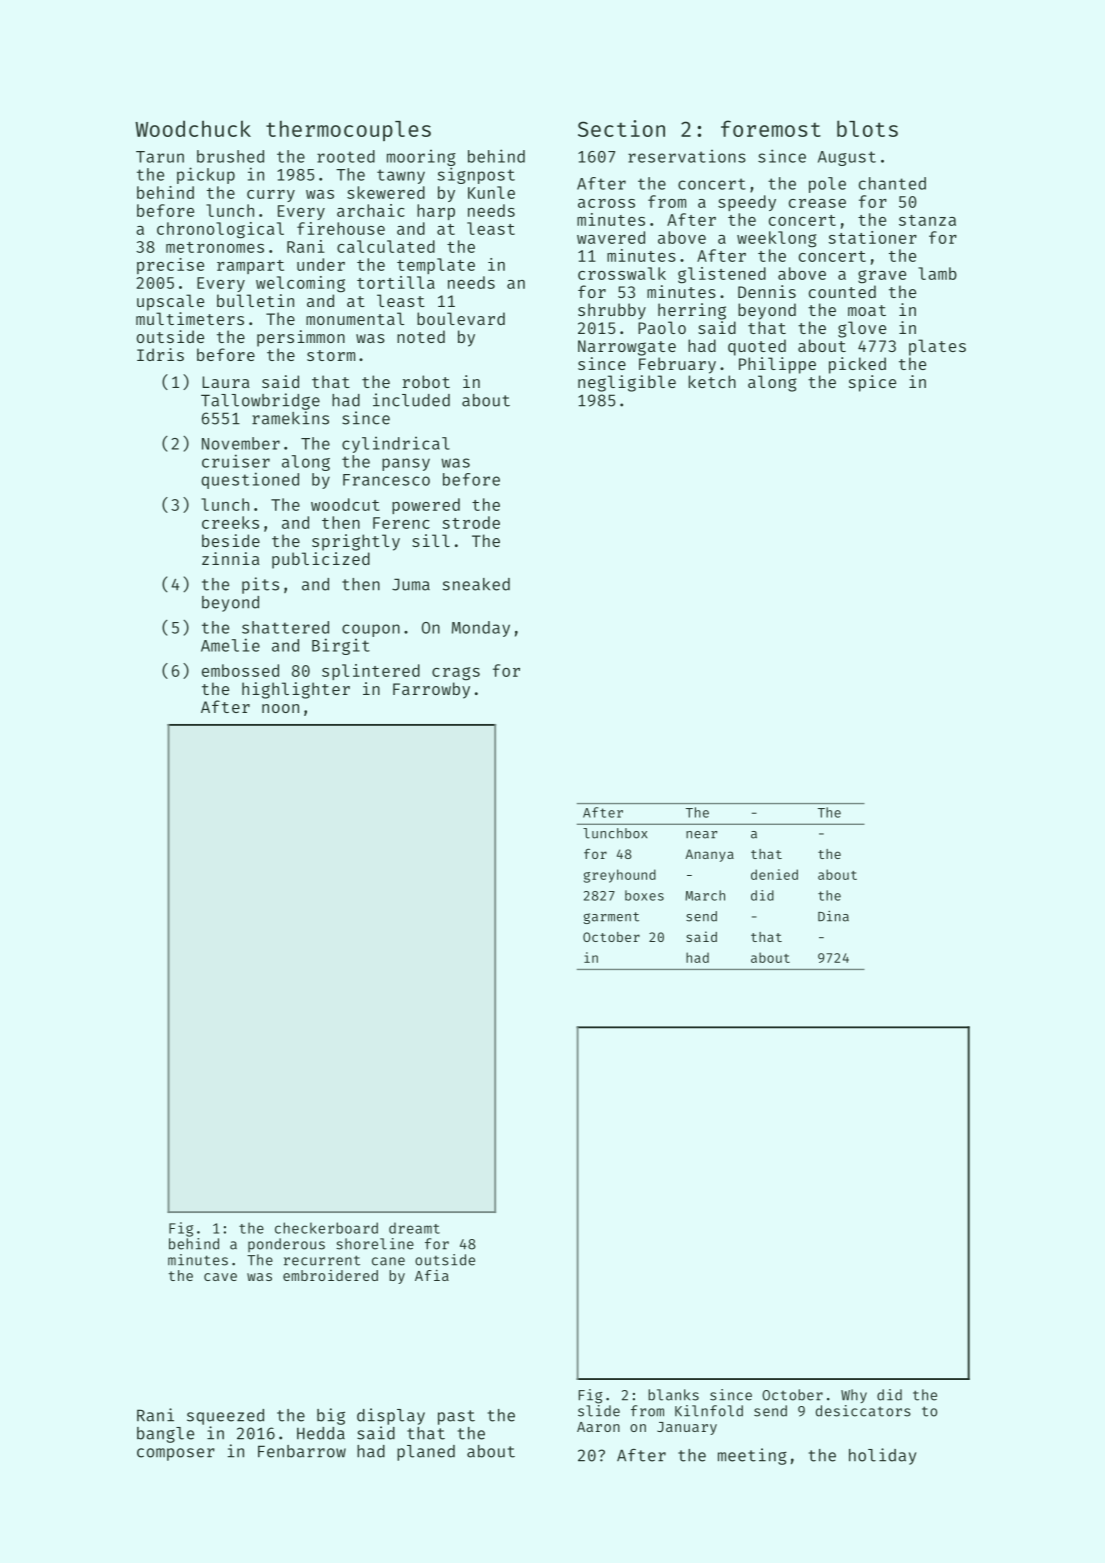 The image size is (1105, 1563). Describe the element at coordinates (854, 1396) in the screenshot. I see `Why` at that location.
